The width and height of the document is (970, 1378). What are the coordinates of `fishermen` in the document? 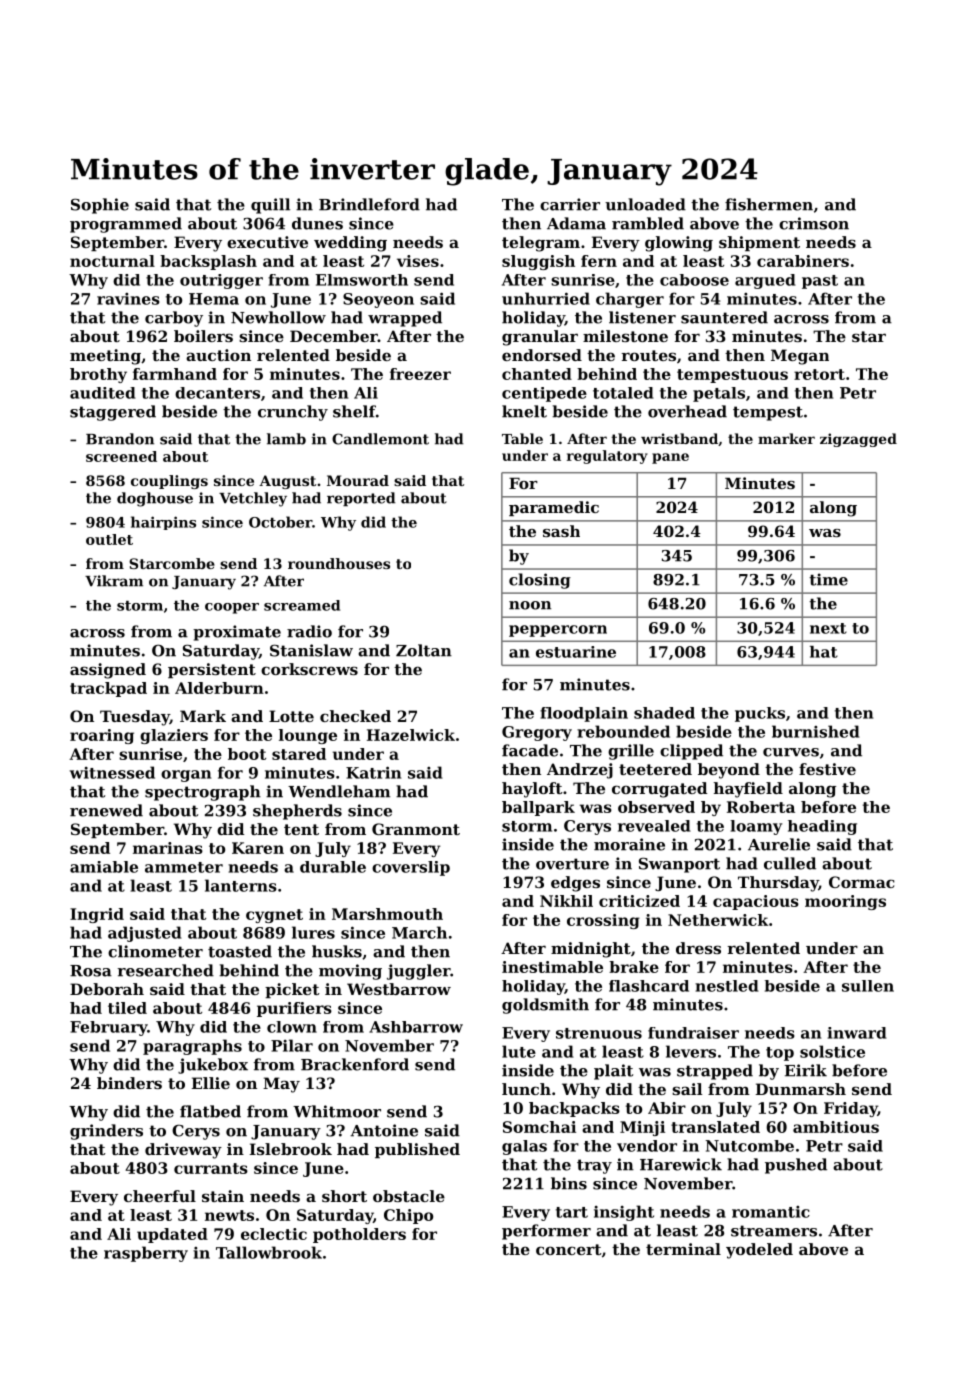 It's located at (769, 204).
